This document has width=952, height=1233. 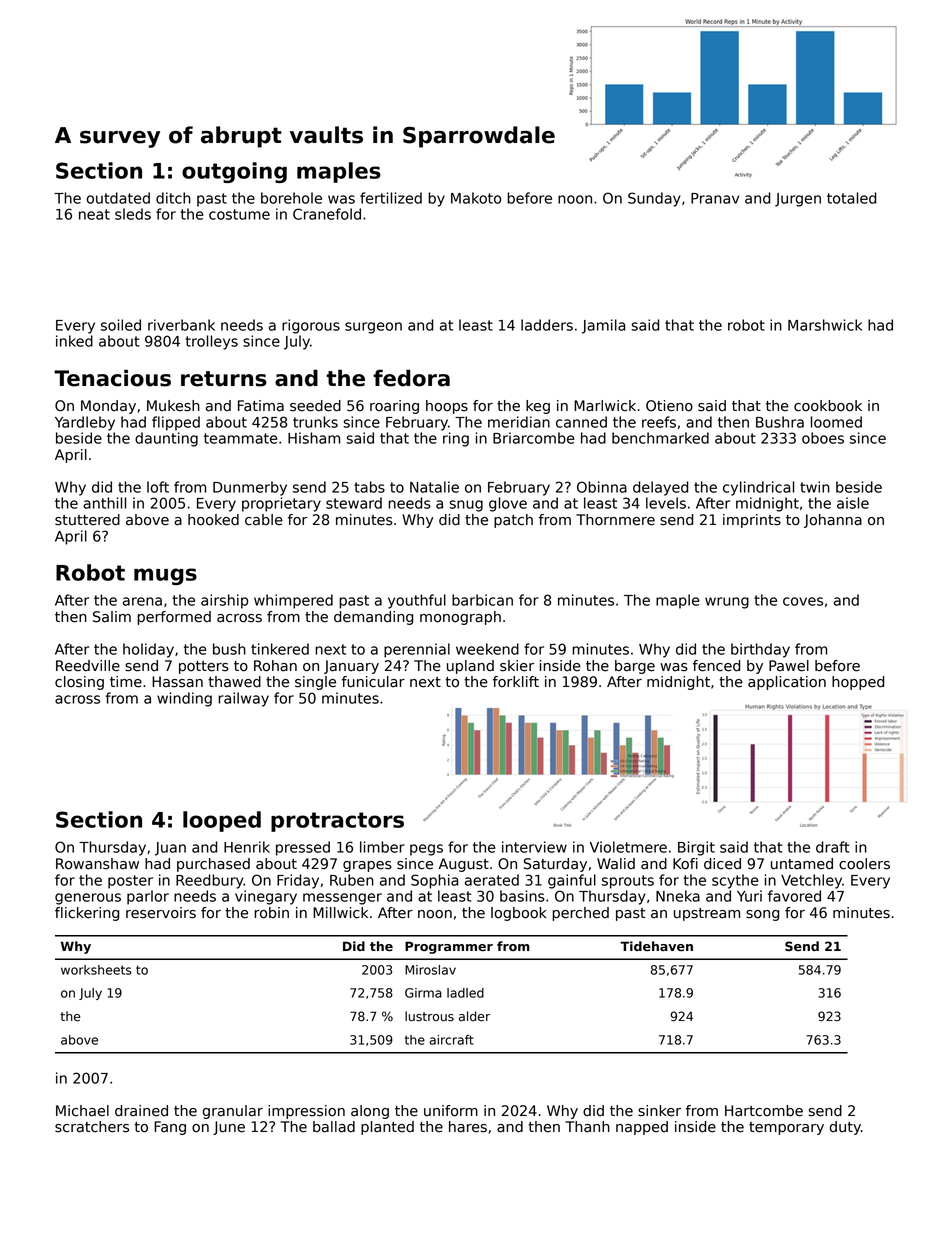 What do you see at coordinates (468, 1127) in the document?
I see `hares` at bounding box center [468, 1127].
